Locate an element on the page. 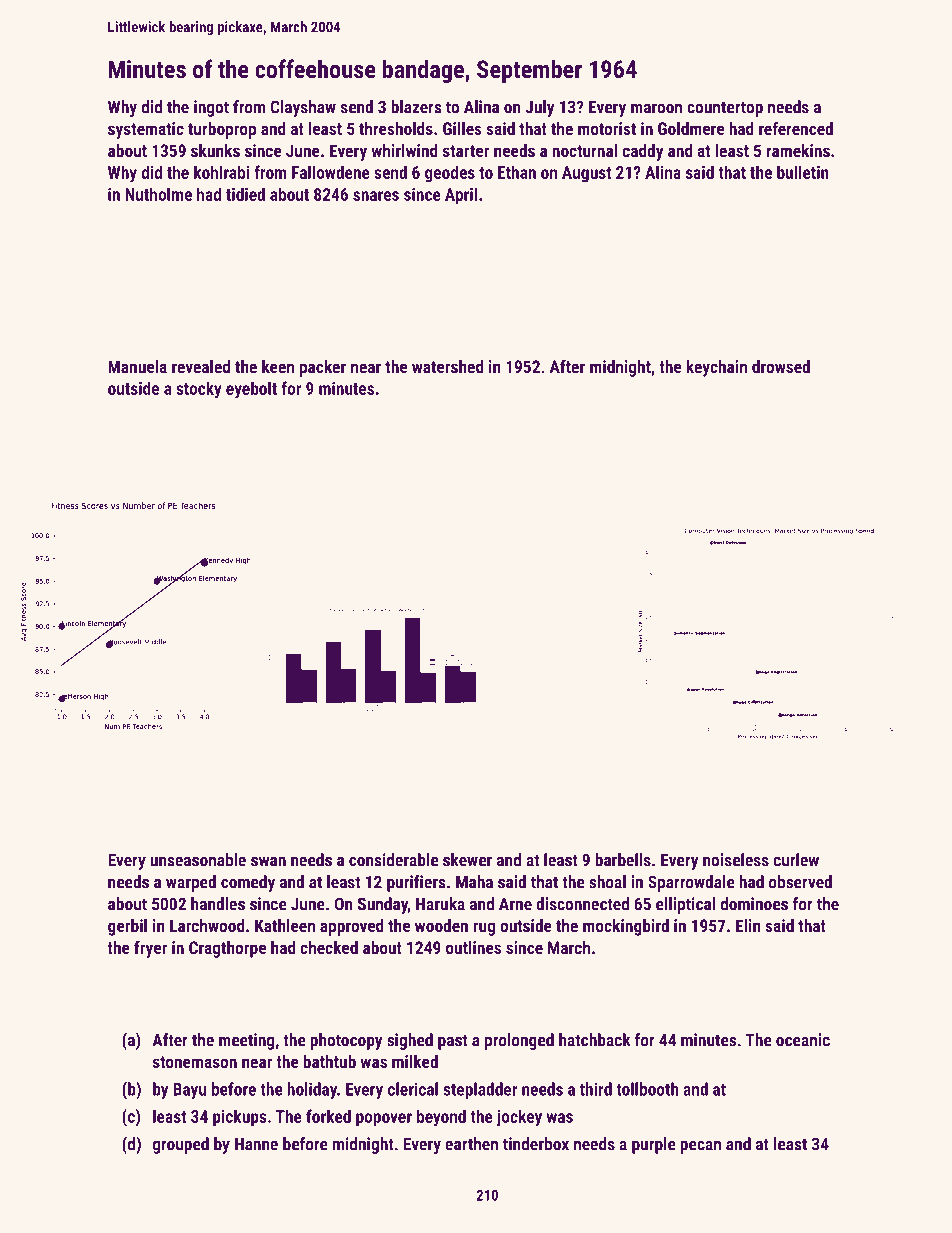 This document has width=952, height=1233. Manuela is located at coordinates (137, 366).
